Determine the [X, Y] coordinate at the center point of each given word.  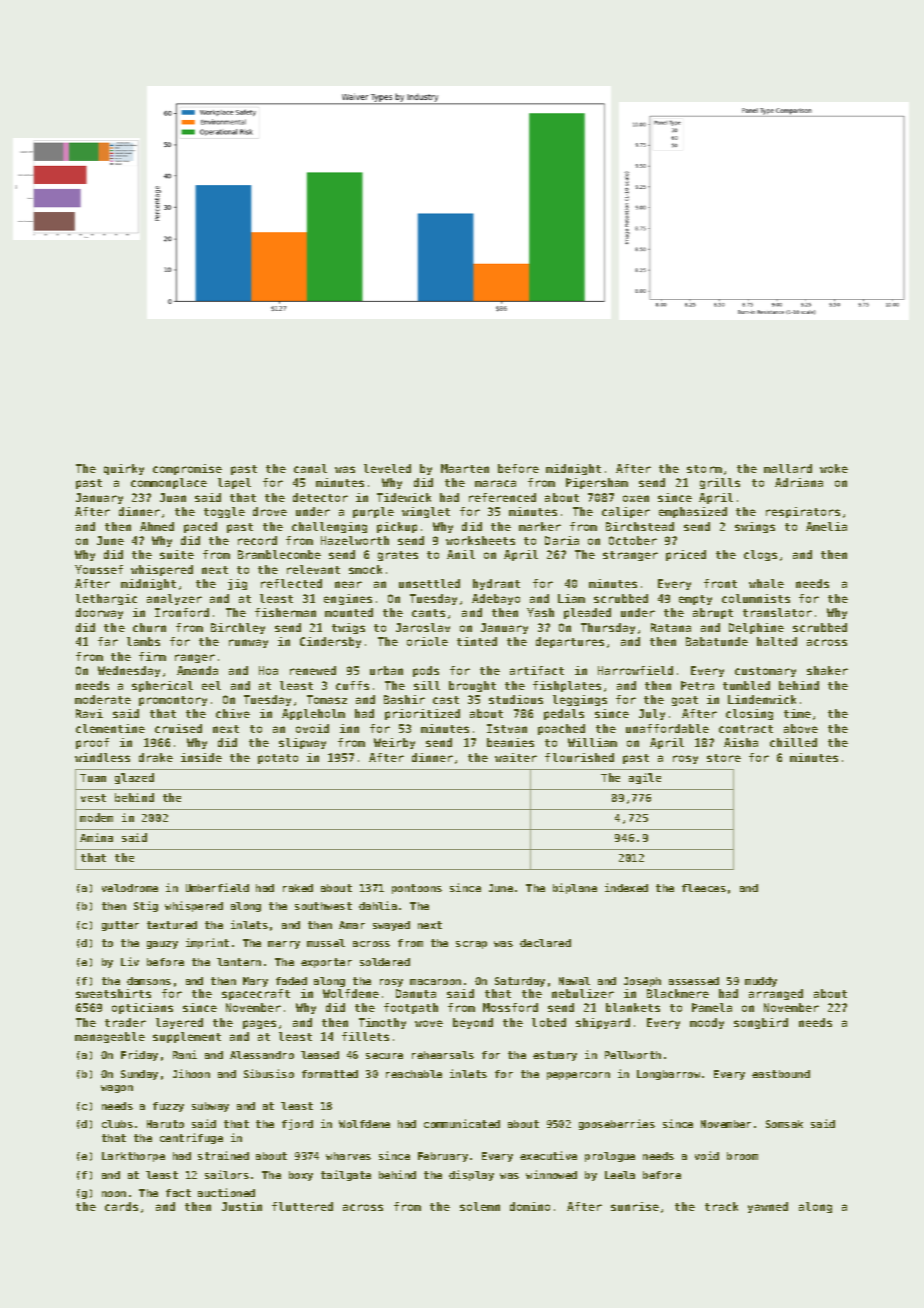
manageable [110, 1037]
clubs [117, 1124]
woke [834, 468]
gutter [120, 926]
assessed [694, 981]
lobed [549, 1022]
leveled [387, 468]
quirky [124, 469]
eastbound [781, 1074]
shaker [827, 670]
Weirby [394, 743]
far [108, 641]
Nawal [574, 981]
